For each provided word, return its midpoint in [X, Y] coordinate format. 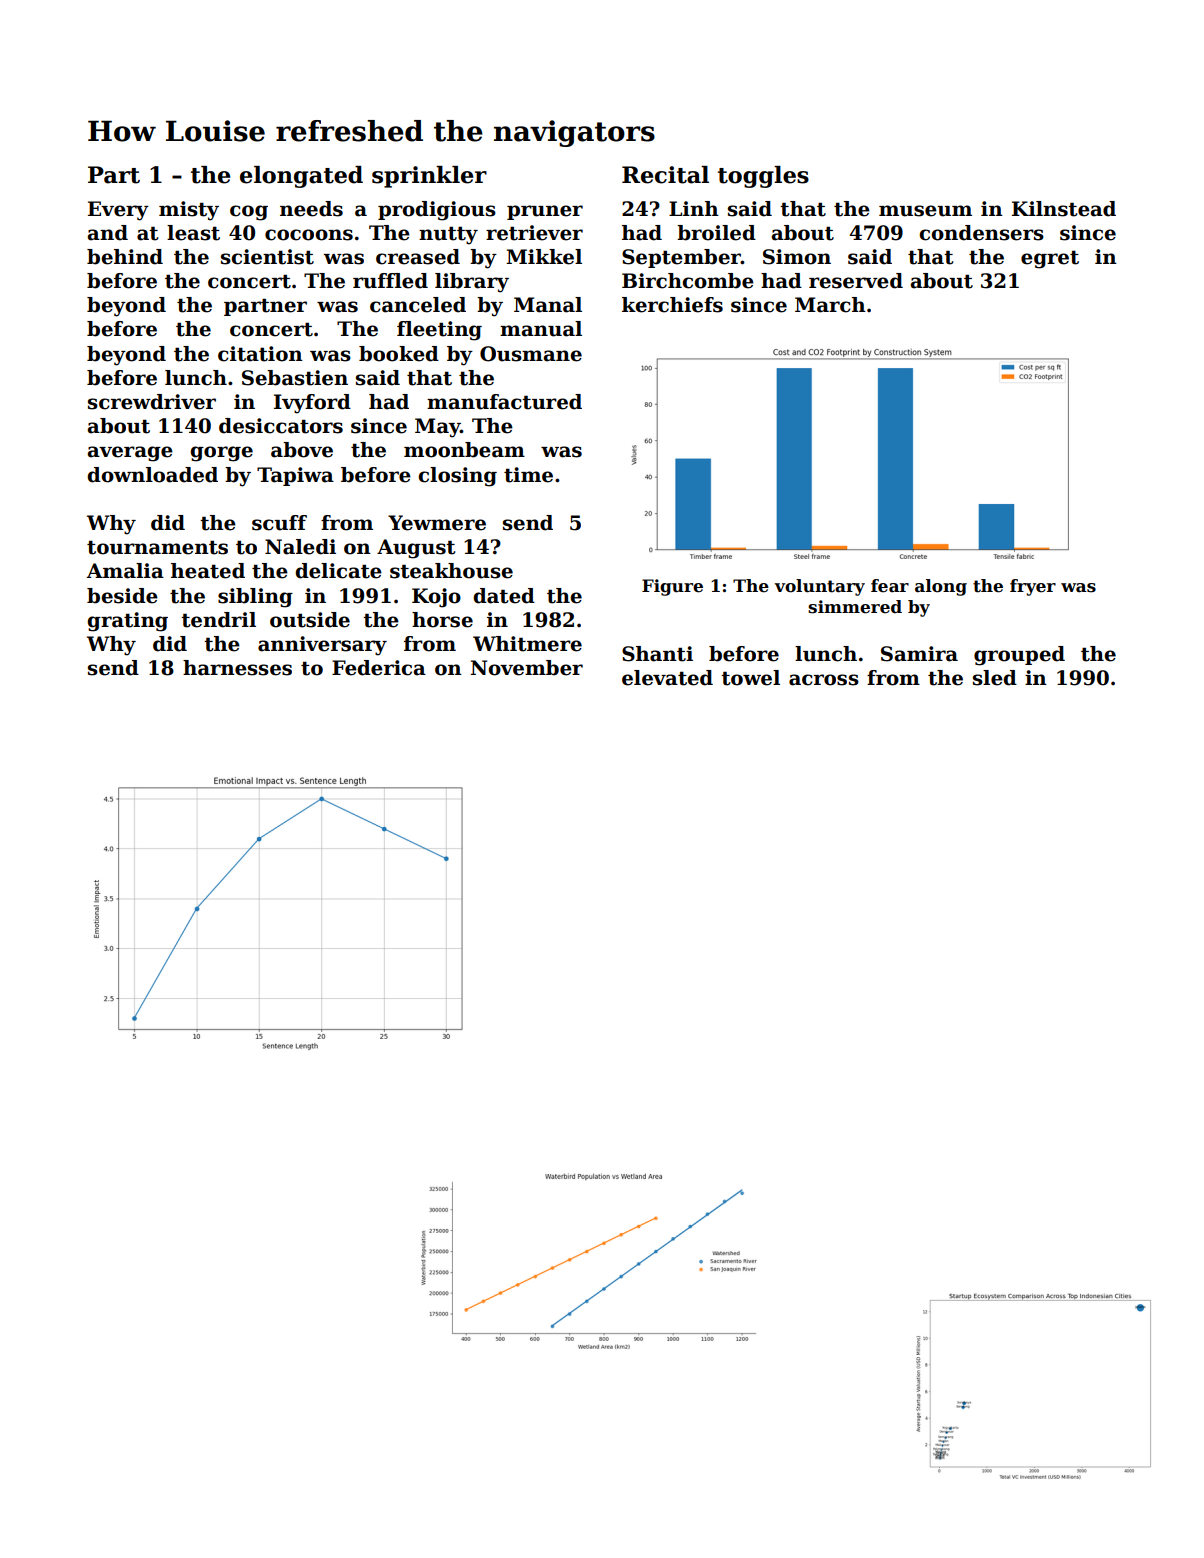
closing [457, 477]
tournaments [157, 547]
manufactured [504, 402]
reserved [856, 281]
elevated [667, 678]
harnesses [237, 668]
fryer [1033, 587]
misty [189, 211]
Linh [694, 208]
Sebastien [295, 378]
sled [995, 678]
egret [1050, 259]
